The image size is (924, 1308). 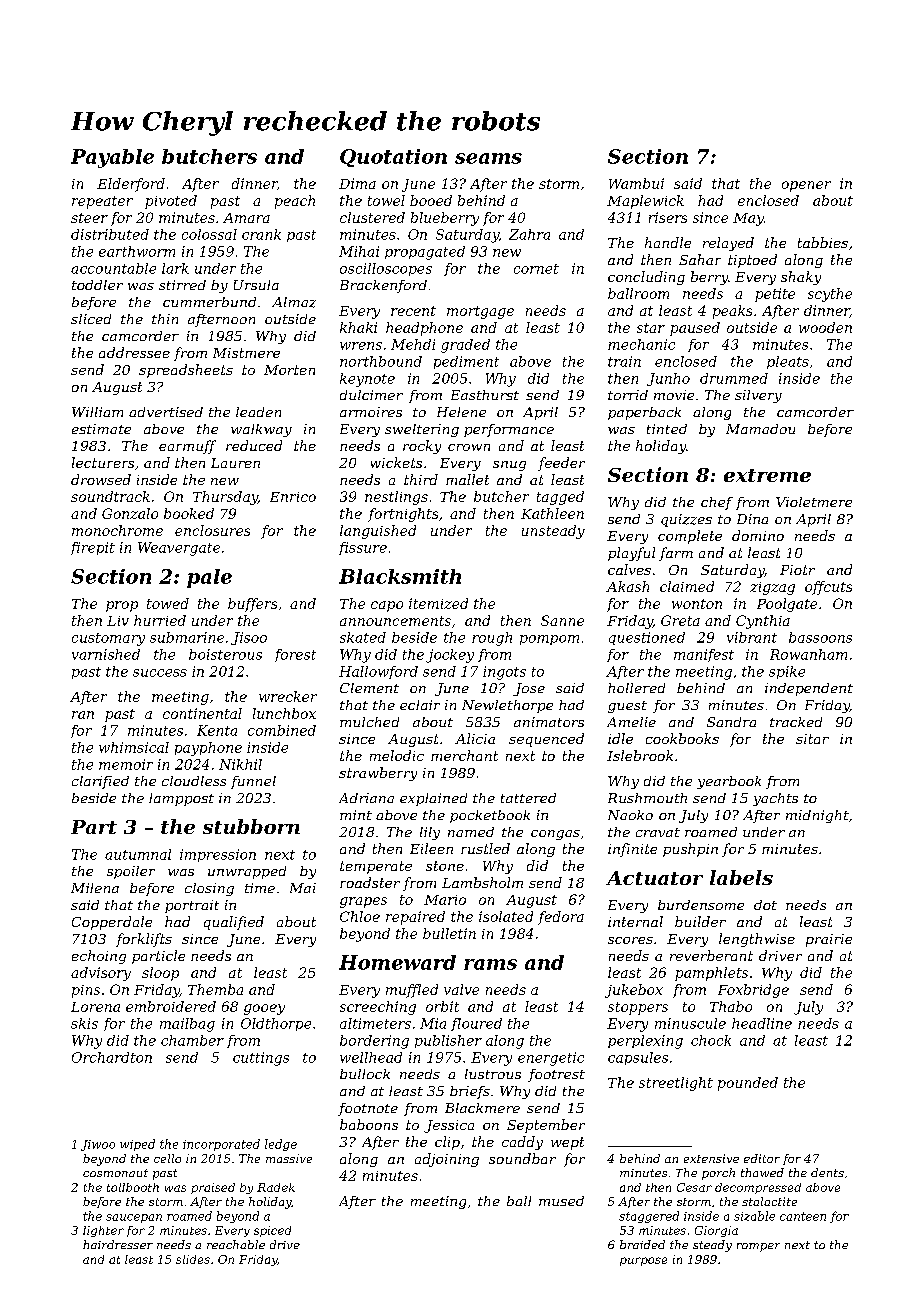 I want to click on skated, so click(x=363, y=637).
